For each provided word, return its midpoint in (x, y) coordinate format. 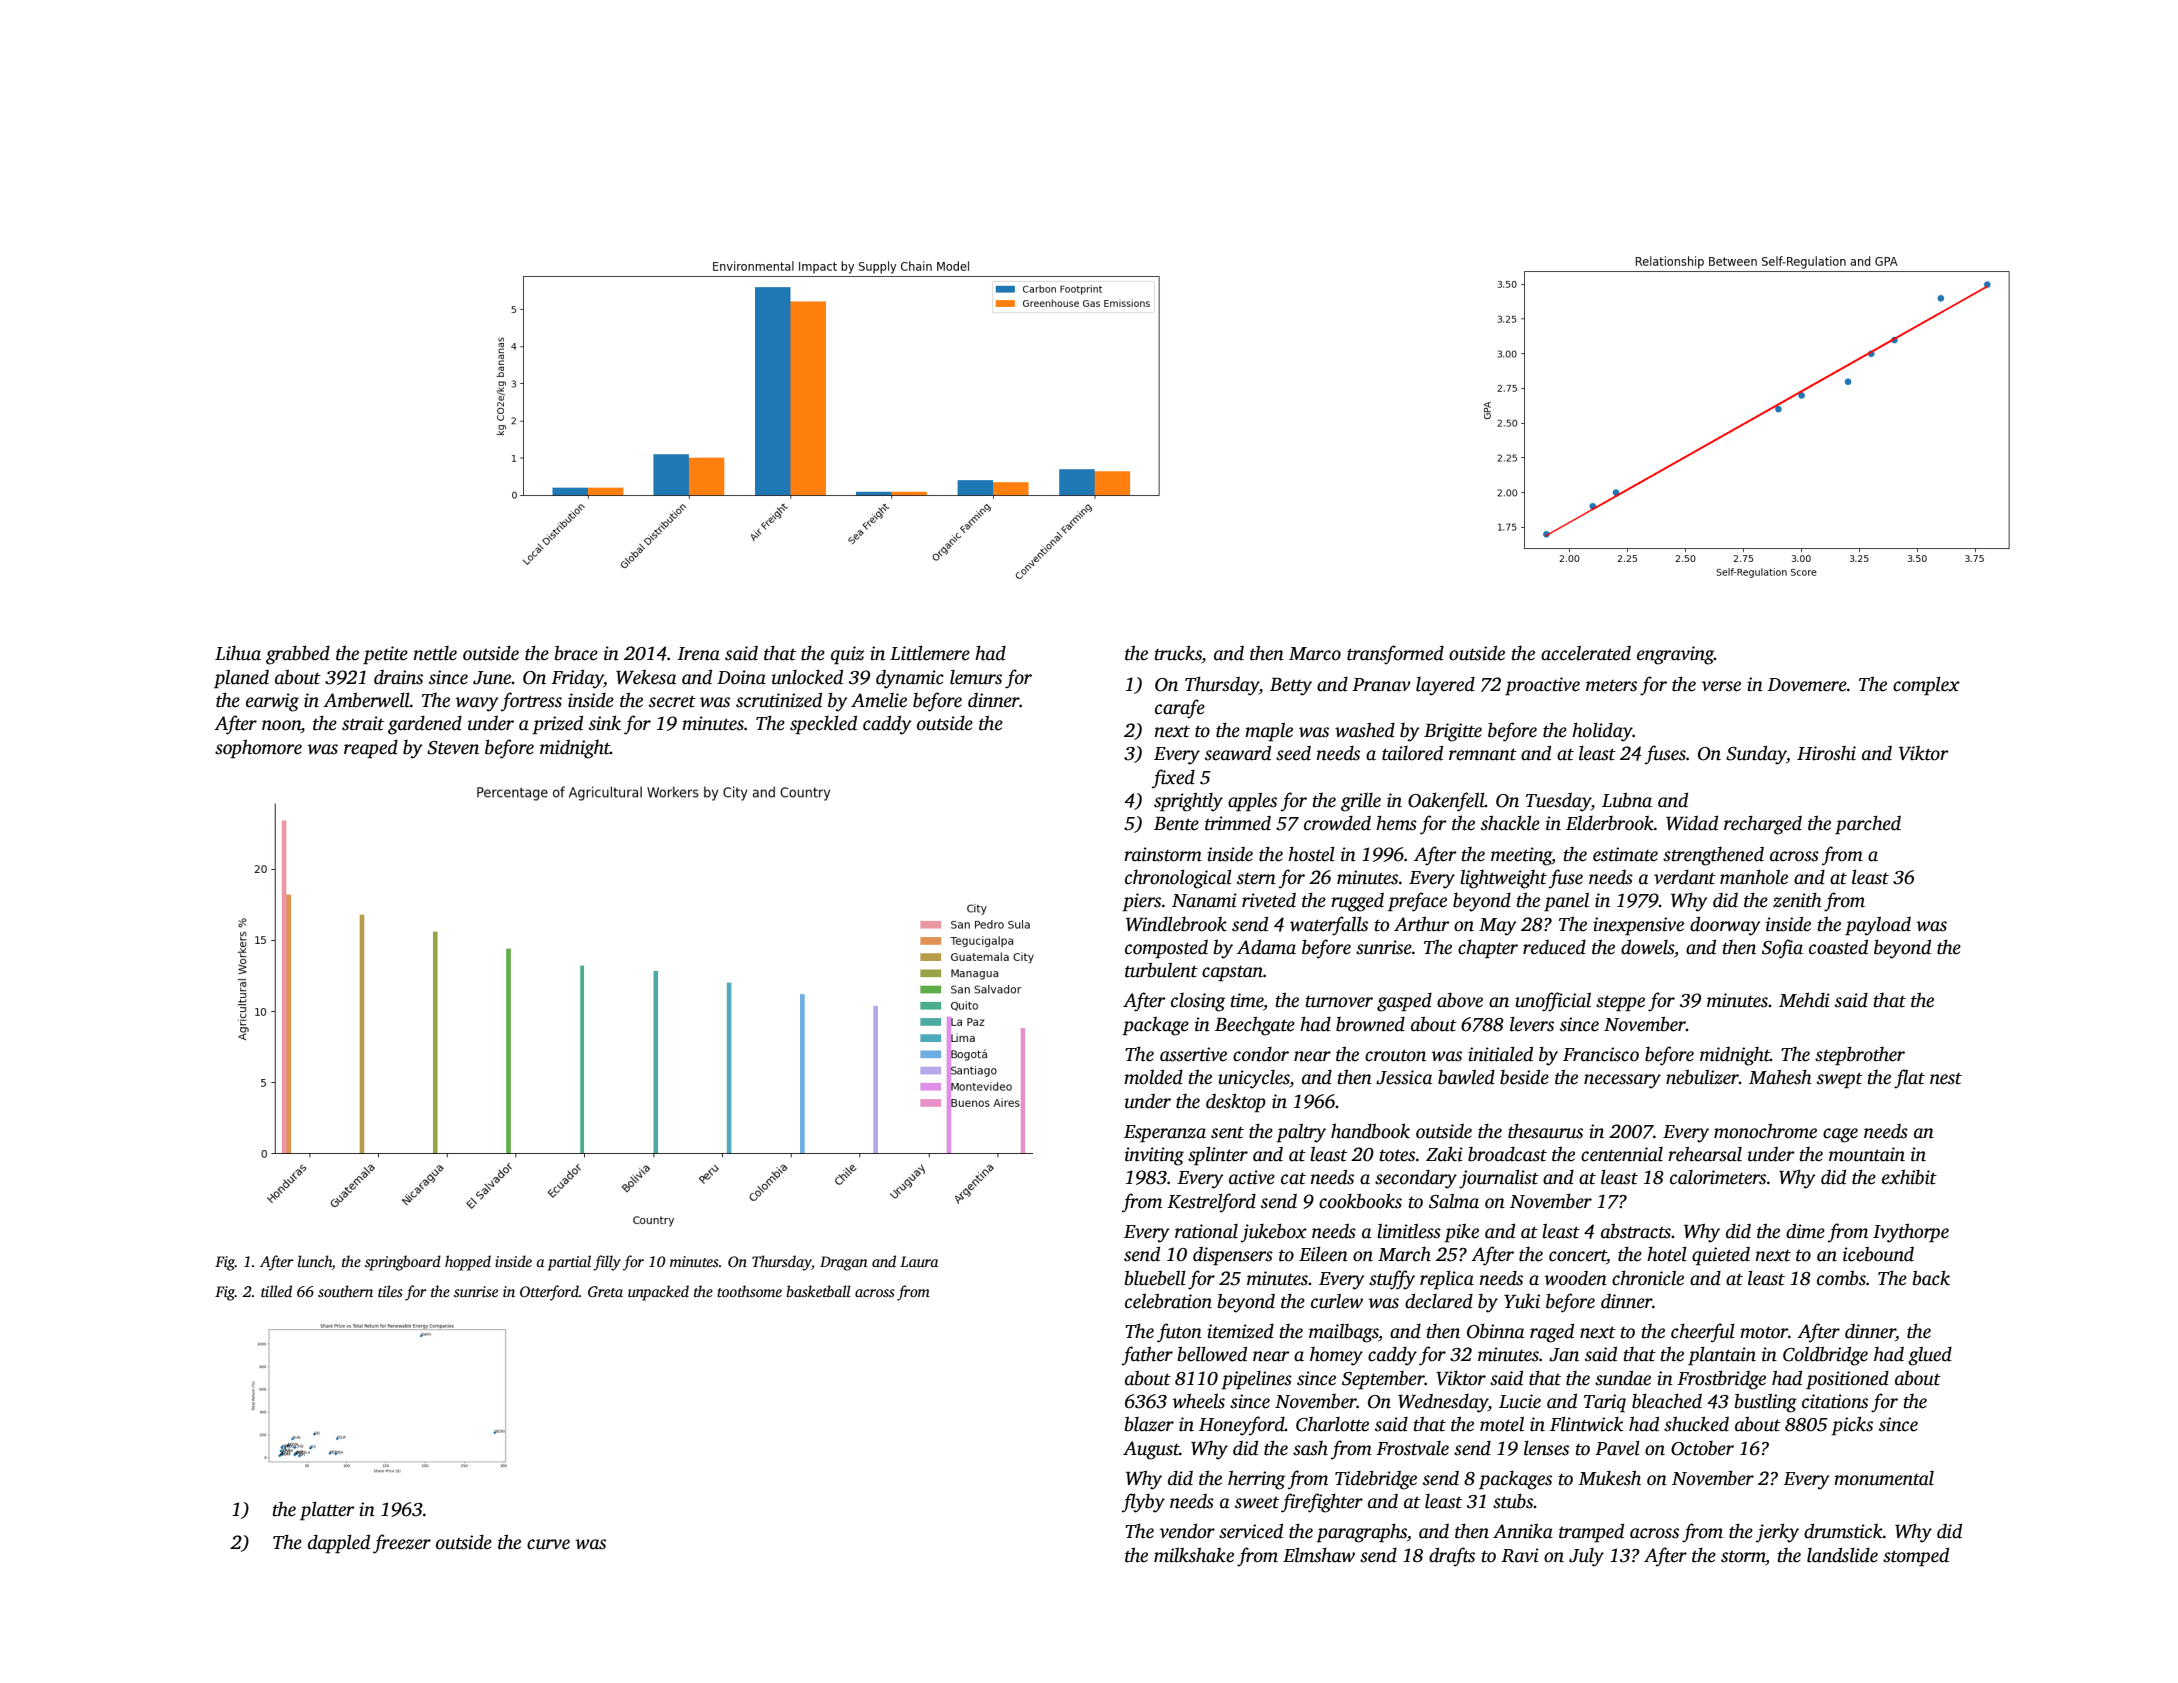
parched (1868, 825)
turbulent (1161, 970)
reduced (1554, 947)
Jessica (1404, 1077)
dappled (339, 1544)
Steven (453, 748)
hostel (1311, 854)
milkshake (1194, 1555)
